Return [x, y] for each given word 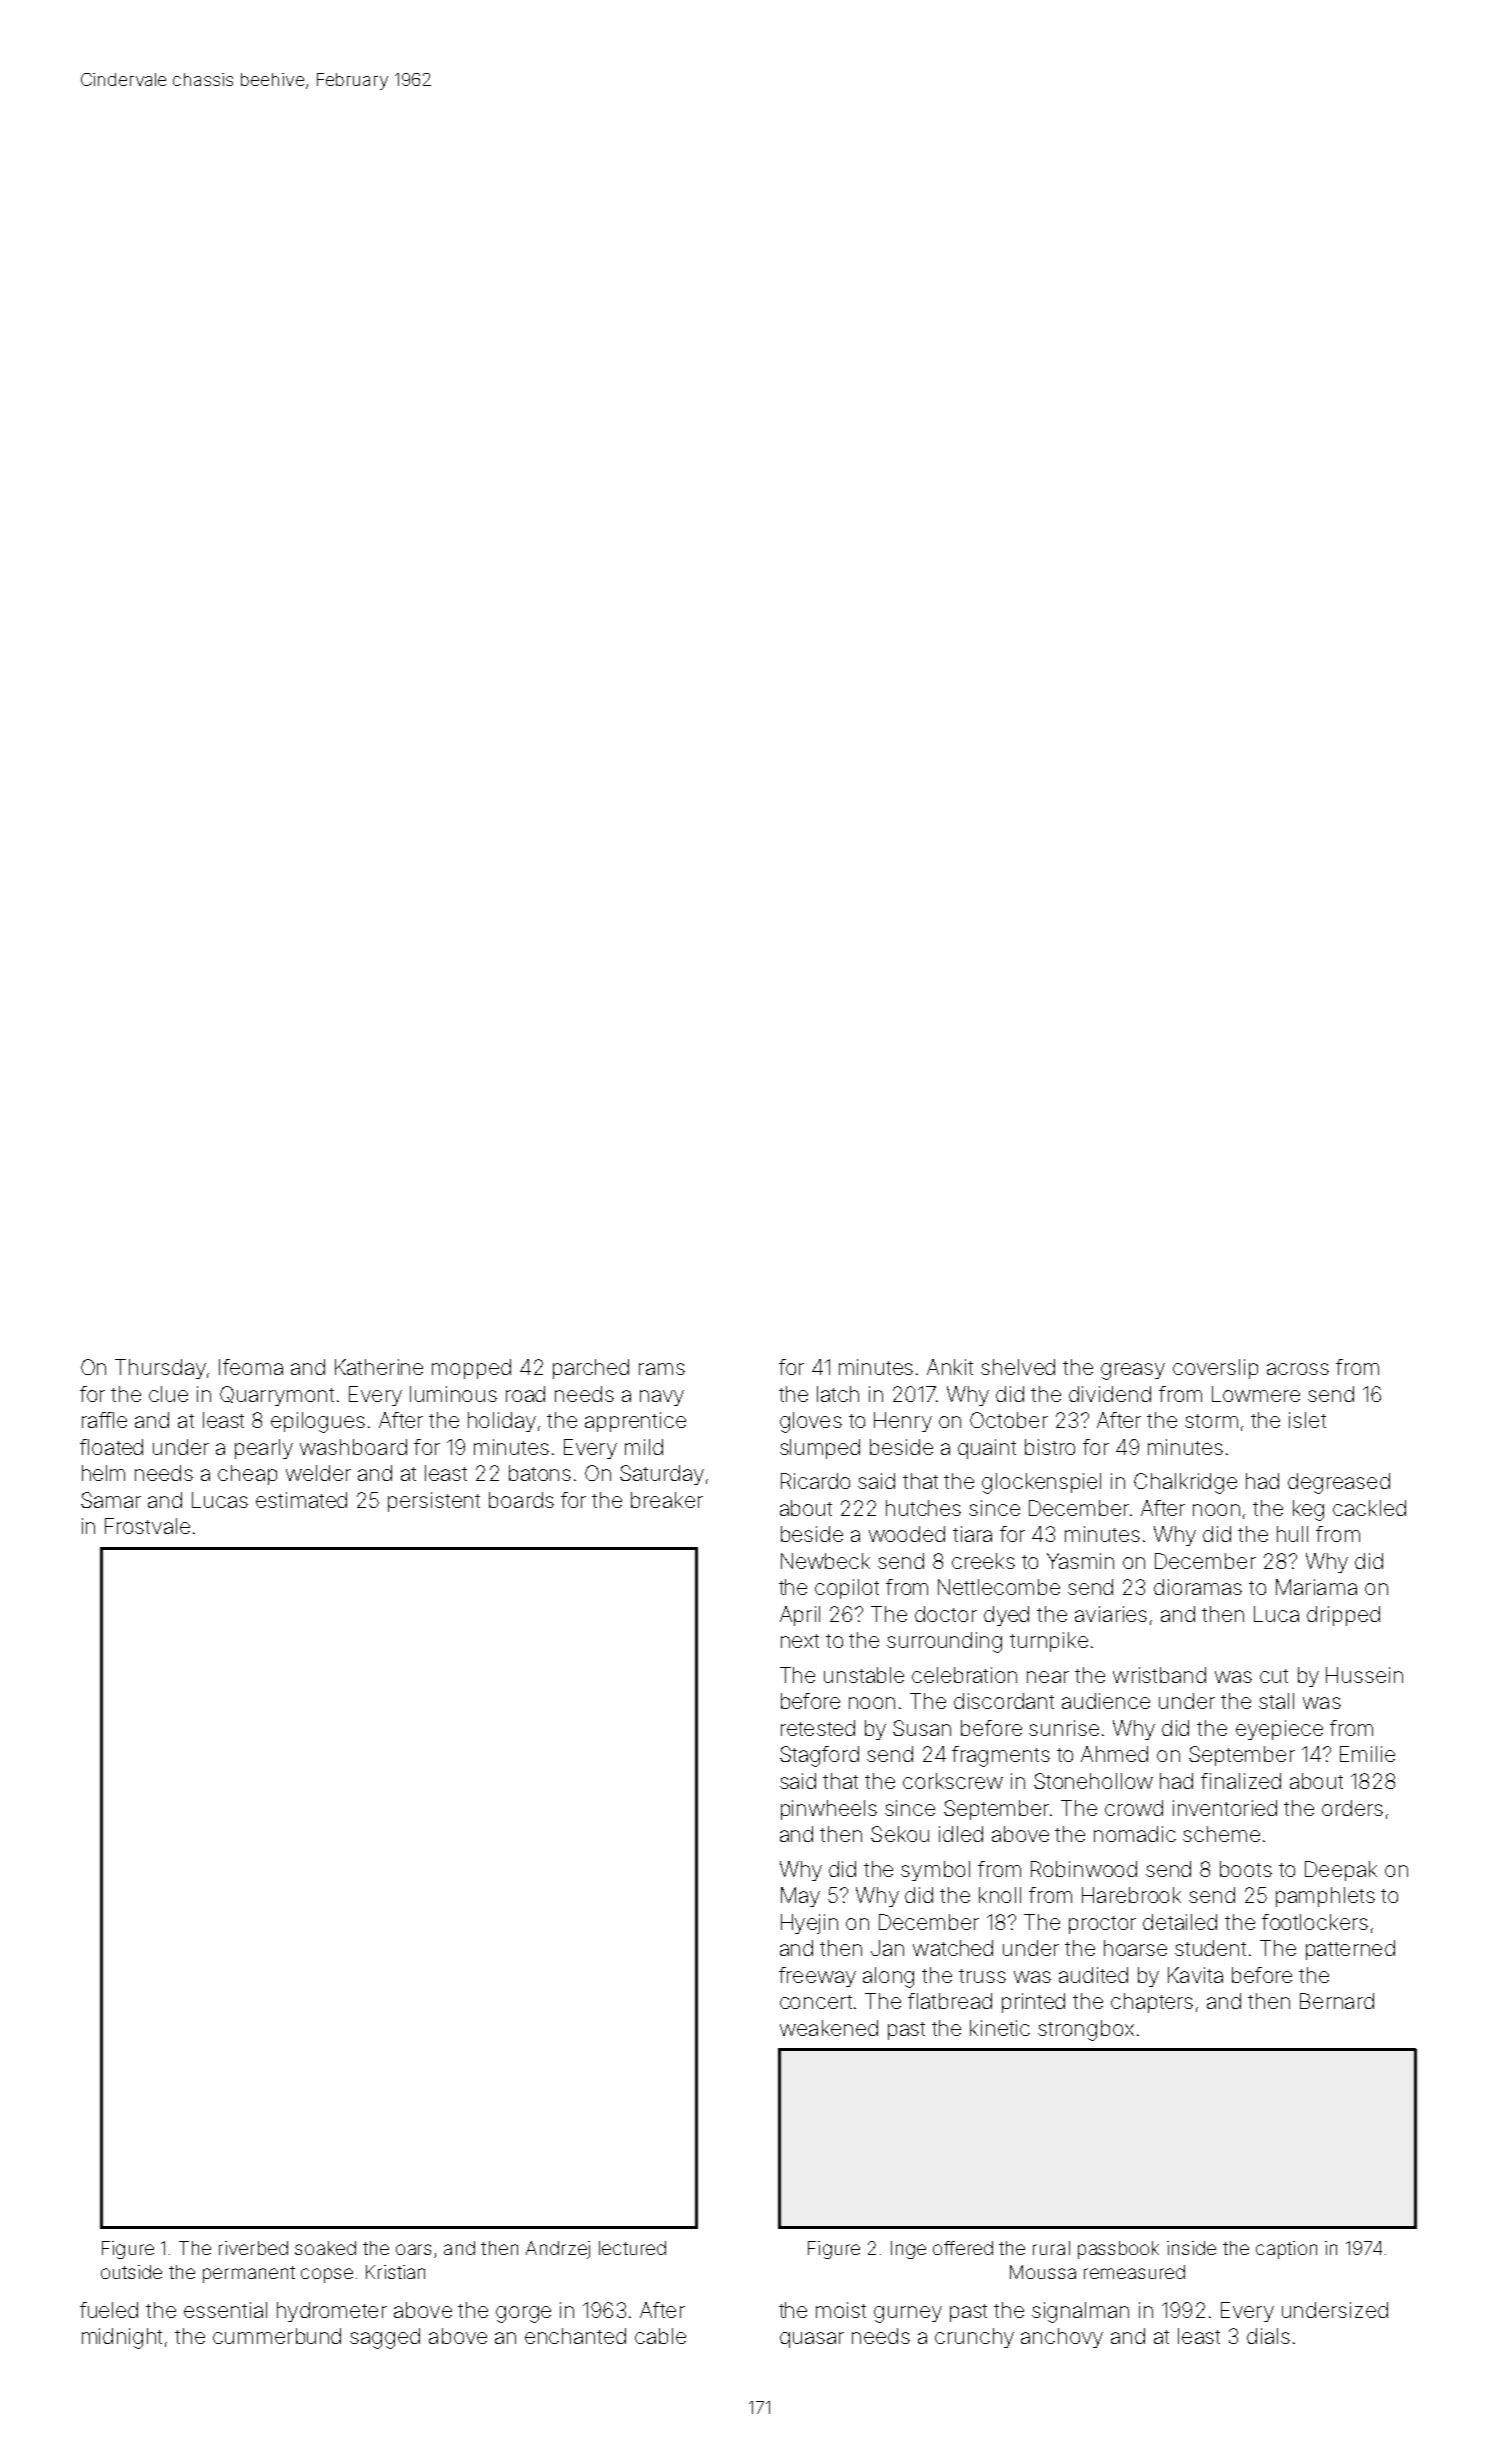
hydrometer [332, 2312]
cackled [1369, 1508]
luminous [453, 1394]
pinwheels [829, 1810]
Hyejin [809, 1924]
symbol [935, 1871]
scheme [1221, 1834]
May [800, 1897]
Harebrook [1131, 1895]
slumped [820, 1449]
